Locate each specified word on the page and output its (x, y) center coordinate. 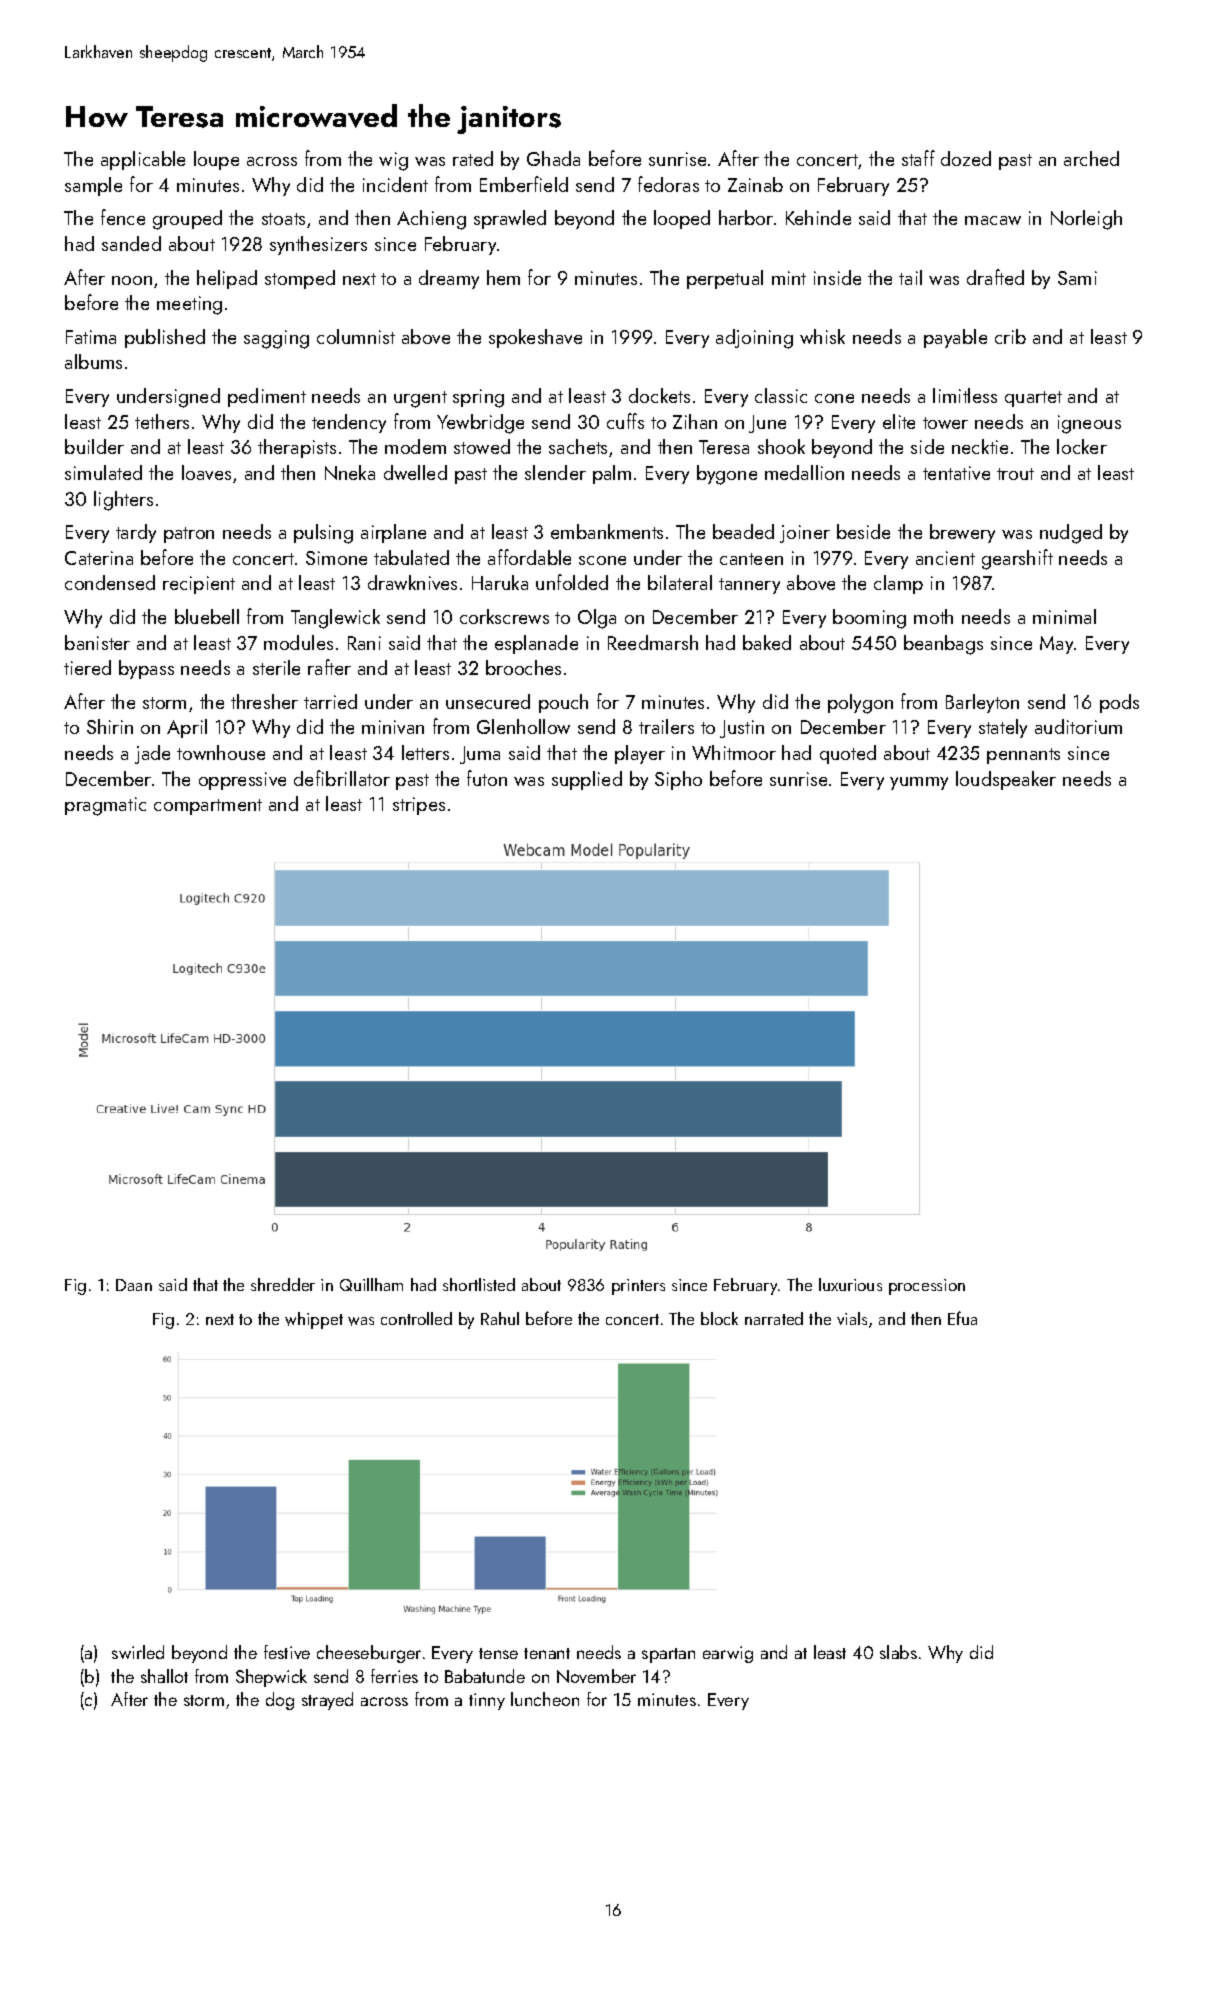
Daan (134, 1285)
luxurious (850, 1284)
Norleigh (1086, 220)
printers (638, 1287)
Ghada (553, 158)
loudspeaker (1006, 780)
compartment (208, 807)
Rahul (500, 1318)
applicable (143, 160)
